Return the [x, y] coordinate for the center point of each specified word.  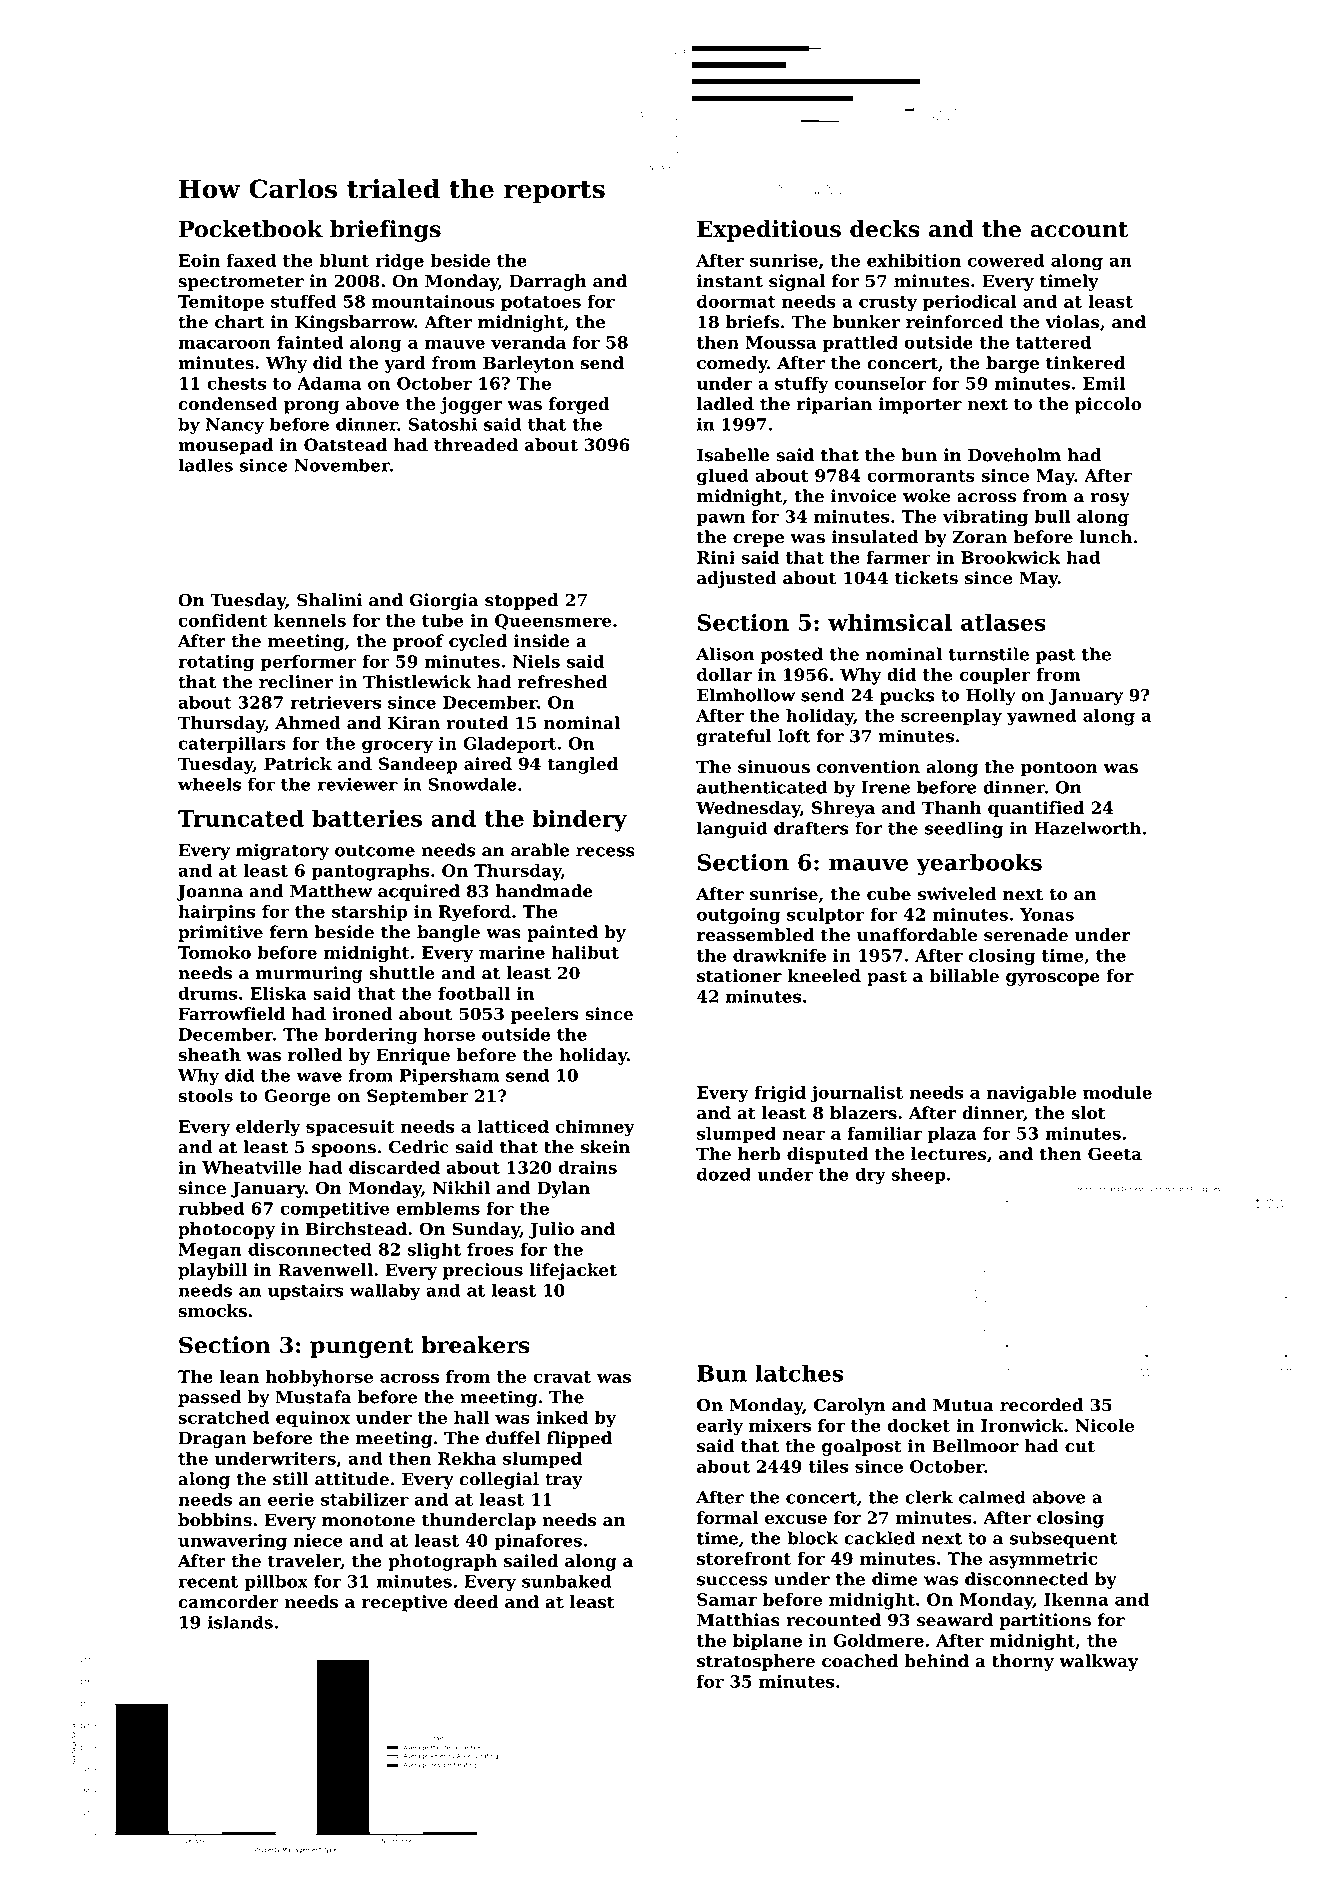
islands [240, 1622]
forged [579, 405]
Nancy [235, 426]
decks [885, 229]
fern [289, 932]
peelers [545, 1015]
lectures [948, 1154]
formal [727, 1517]
